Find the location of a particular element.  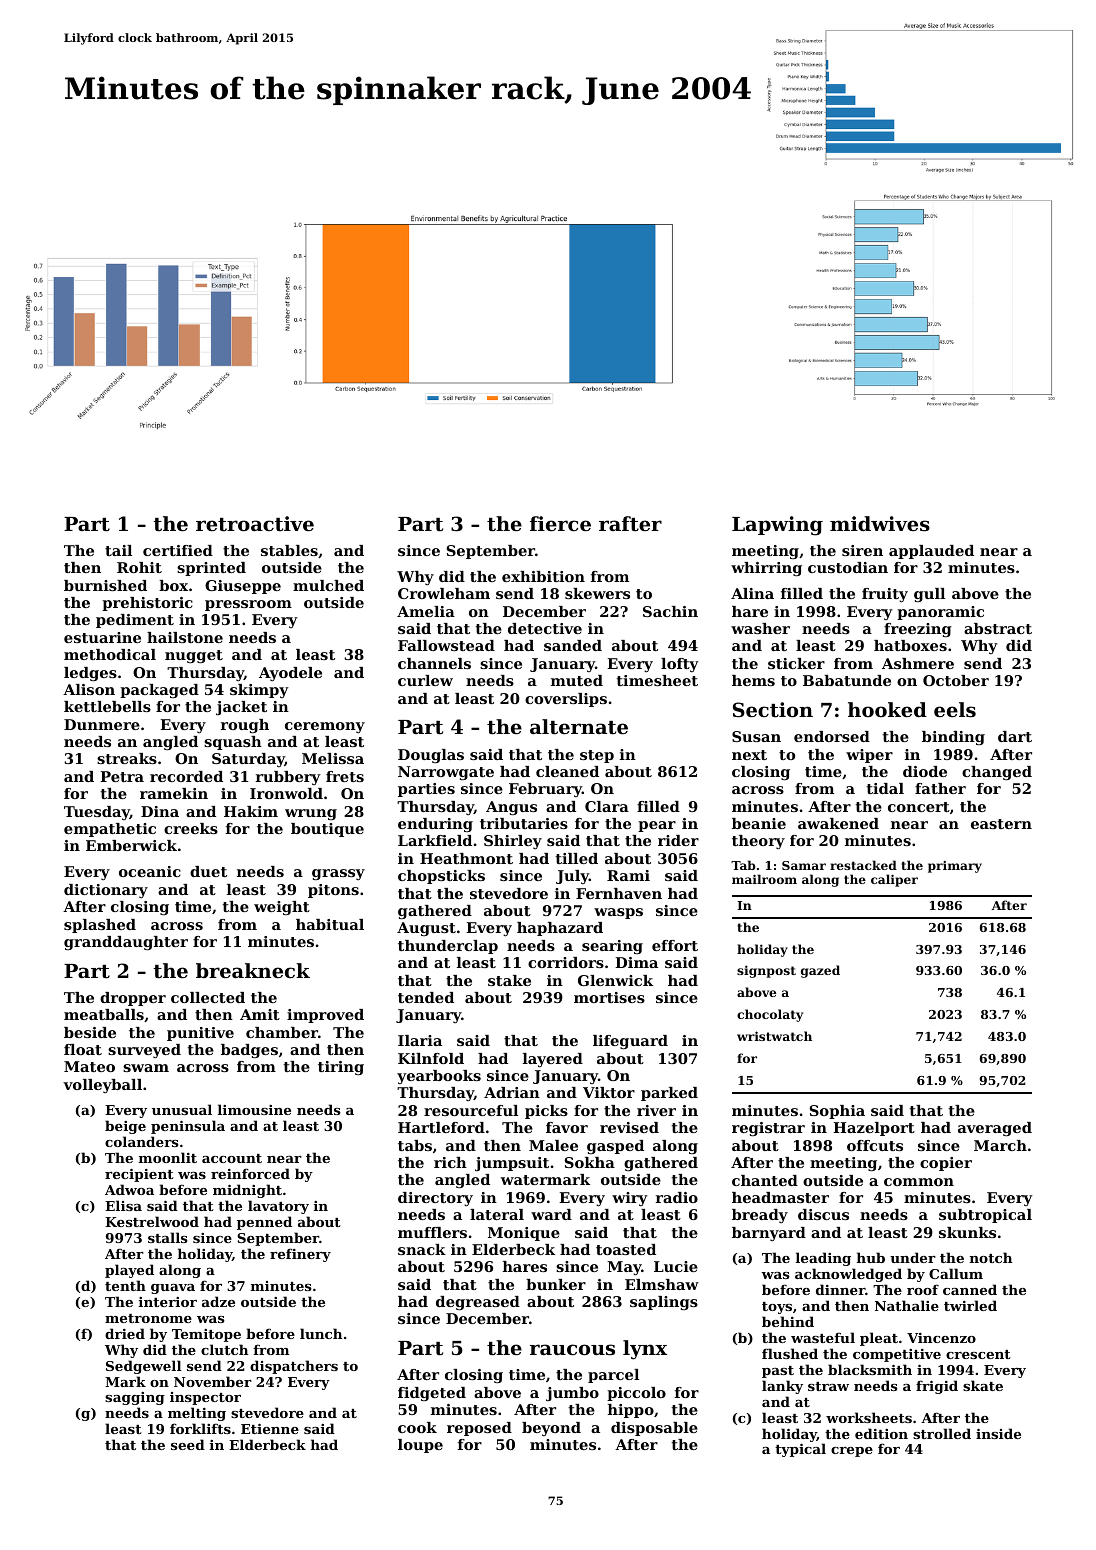

seed is located at coordinates (188, 1444).
